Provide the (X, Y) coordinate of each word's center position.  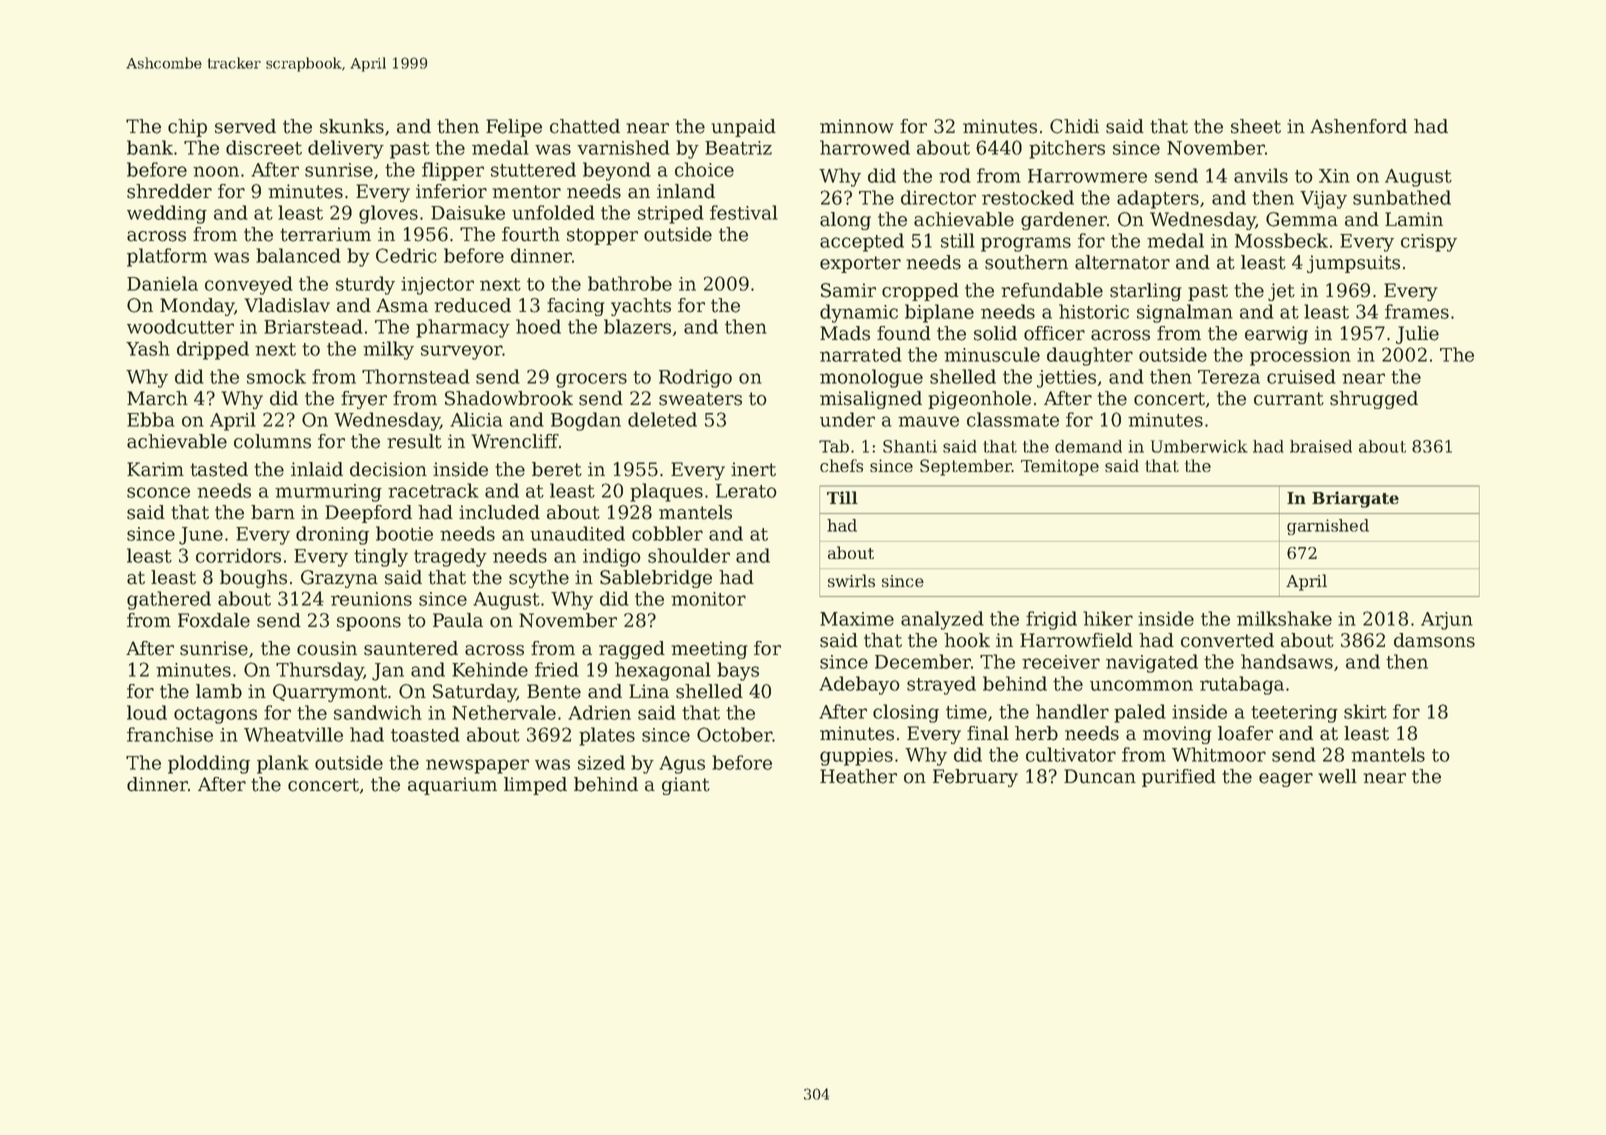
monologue (871, 378)
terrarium (325, 234)
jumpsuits (1353, 264)
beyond (617, 171)
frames (1417, 311)
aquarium (452, 786)
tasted (219, 469)
